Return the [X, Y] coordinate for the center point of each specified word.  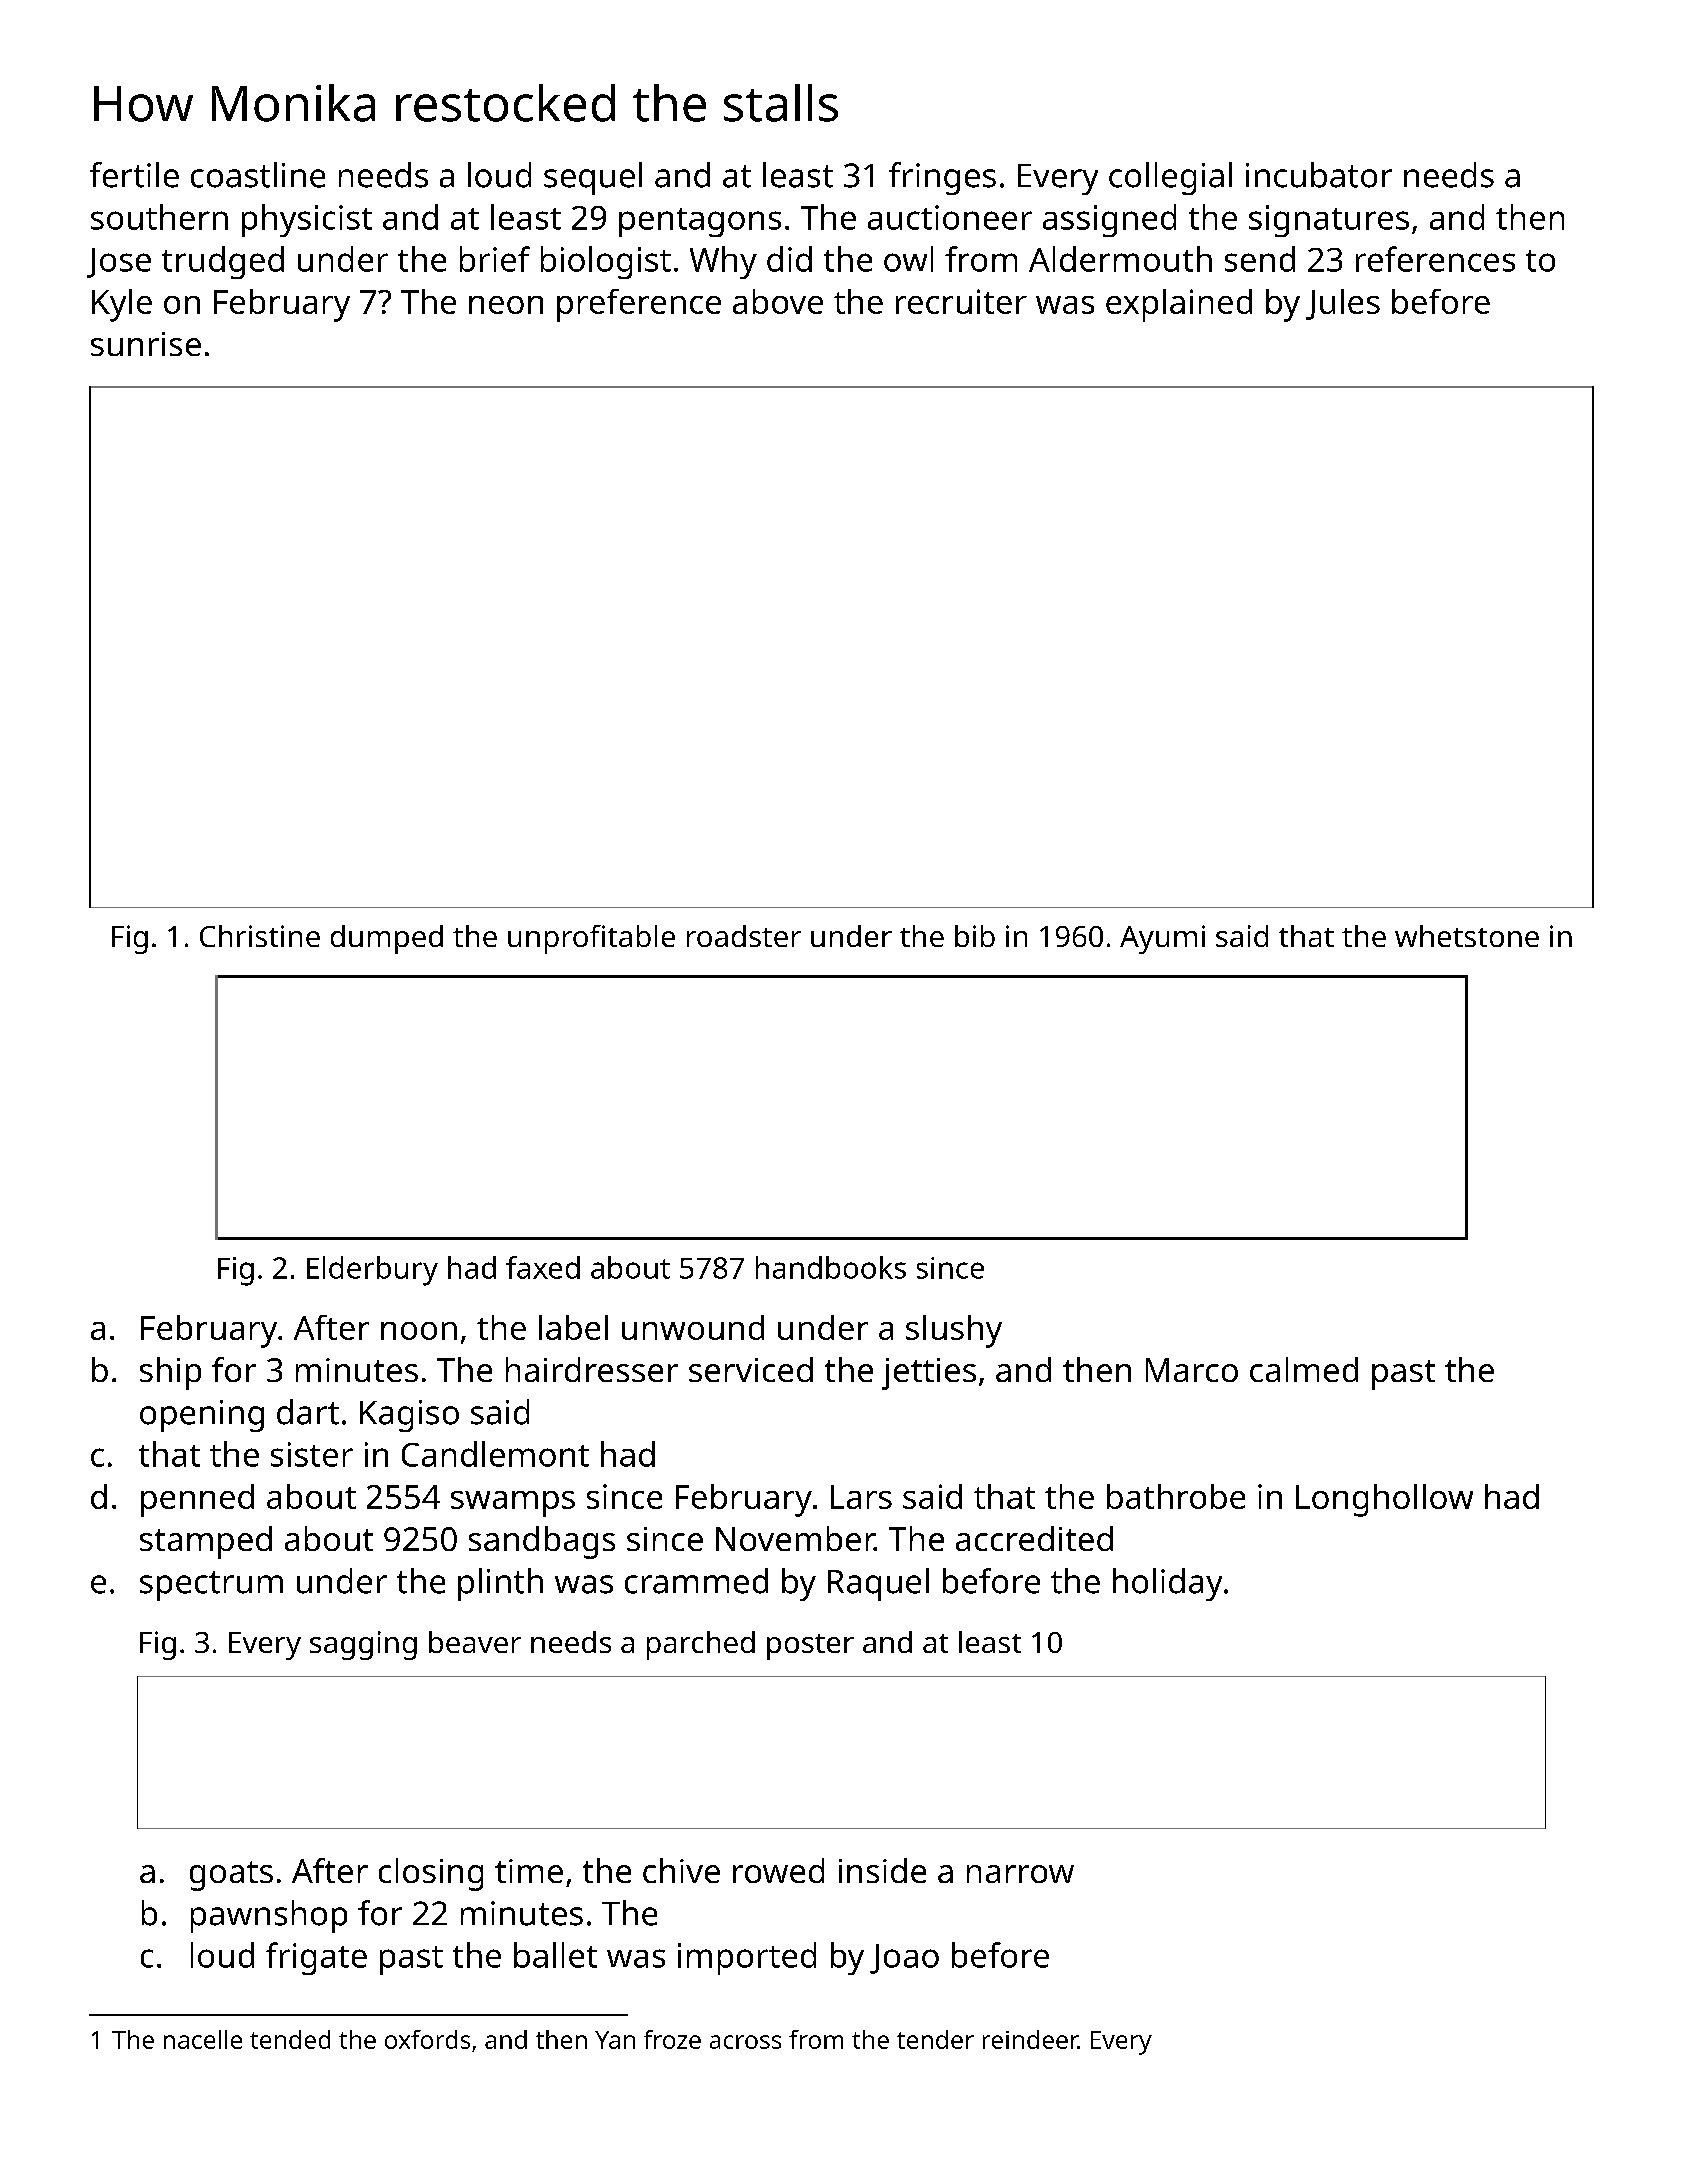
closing [431, 1874]
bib [975, 936]
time [529, 1871]
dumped [387, 939]
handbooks [831, 1267]
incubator [1319, 175]
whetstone [1467, 936]
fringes [942, 178]
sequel [593, 178]
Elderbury [372, 1271]
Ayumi [1162, 939]
